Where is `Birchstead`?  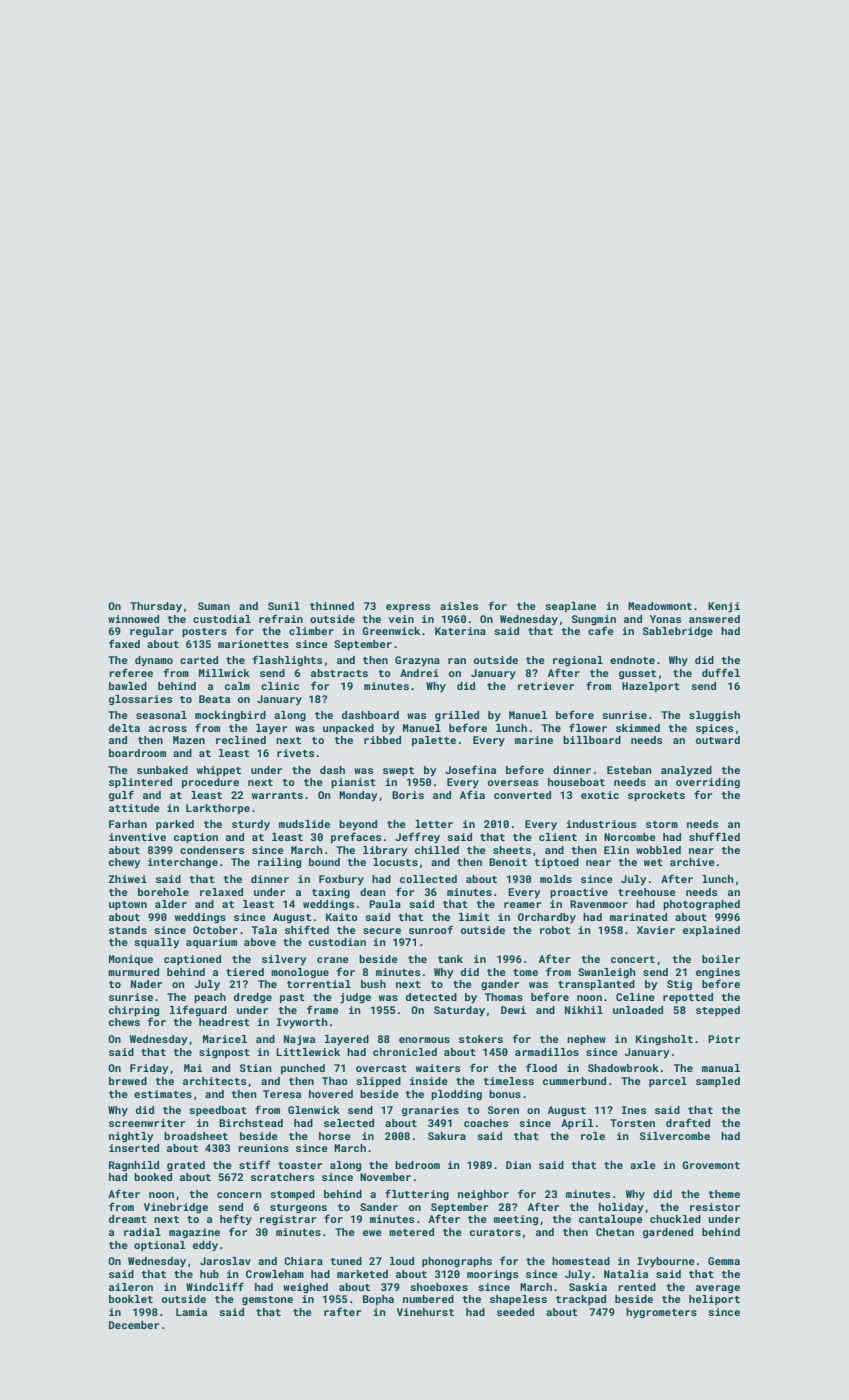
Birchstead is located at coordinates (251, 1123).
